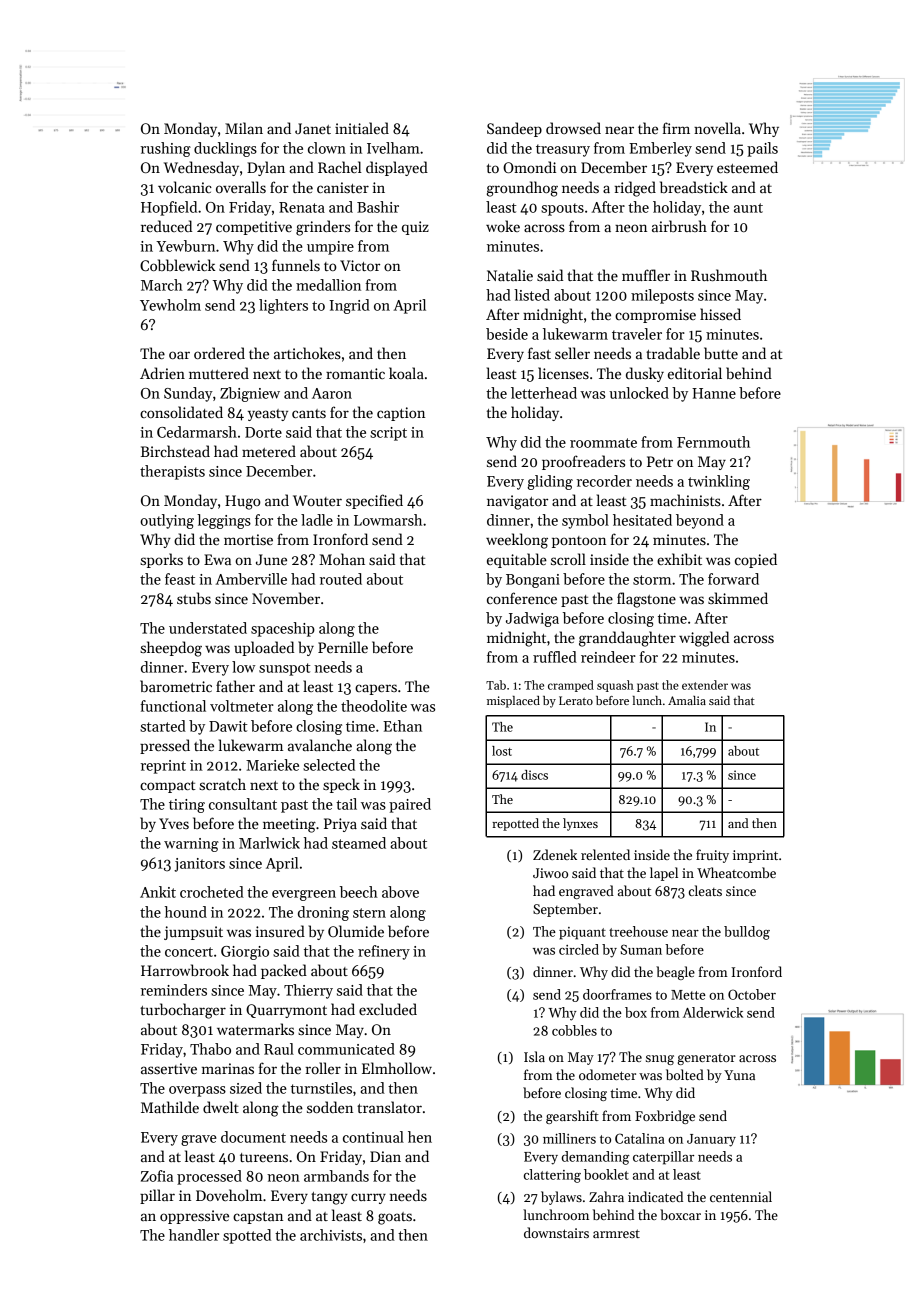 This screenshot has height=1314, width=924. I want to click on Amalia, so click(687, 700).
